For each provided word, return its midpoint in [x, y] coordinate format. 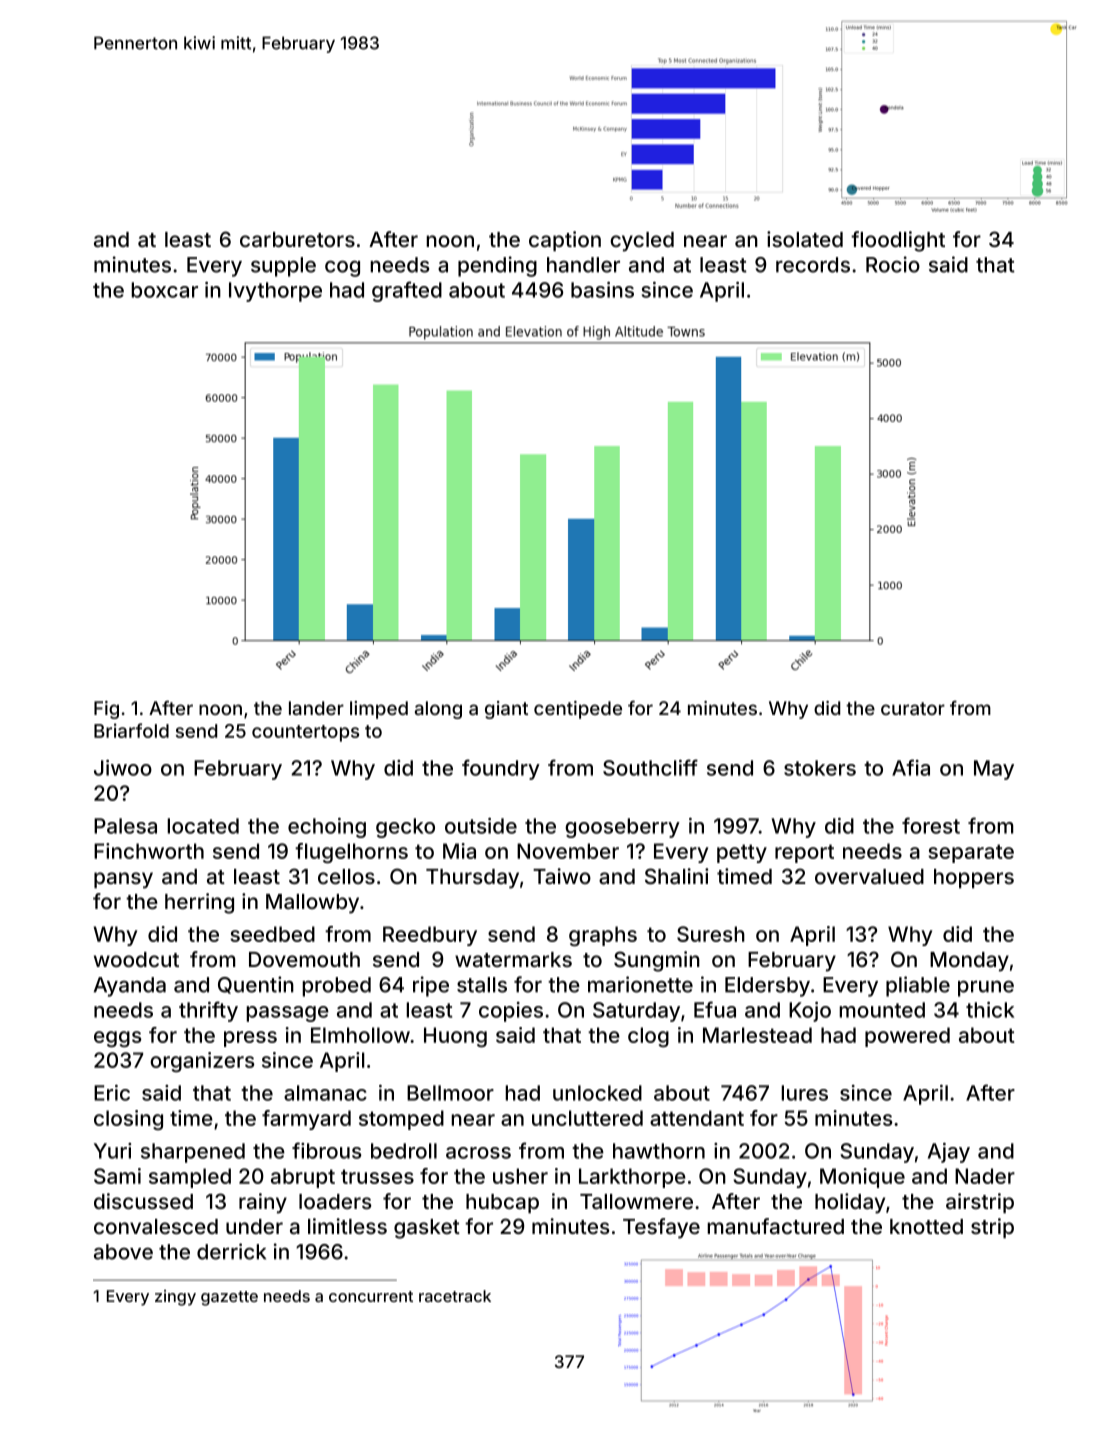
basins [602, 290]
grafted [407, 291]
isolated [805, 239]
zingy [175, 1298]
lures [805, 1093]
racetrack [455, 1296]
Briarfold [131, 730]
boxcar [165, 290]
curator [913, 708]
